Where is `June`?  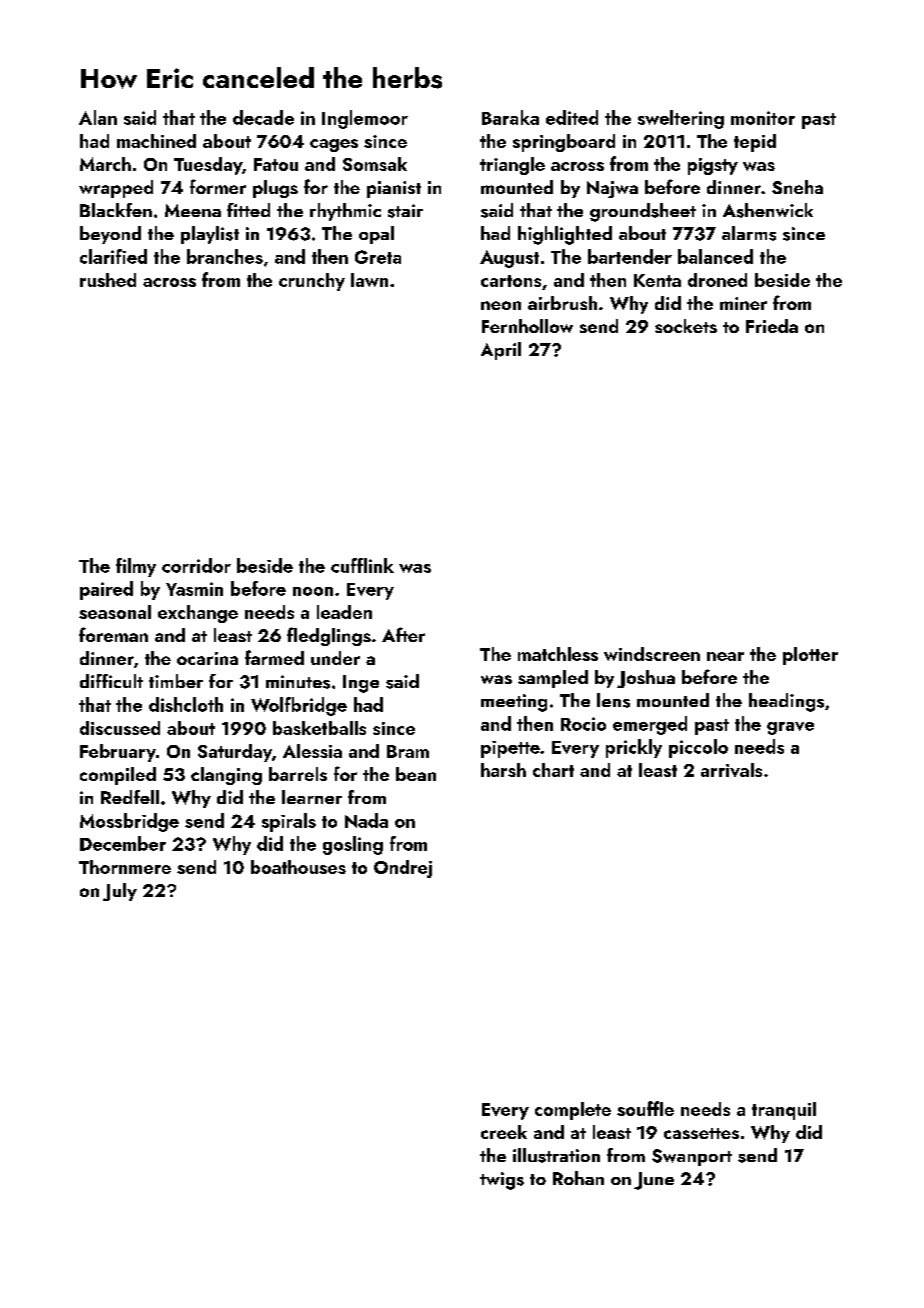
June is located at coordinates (654, 1181).
